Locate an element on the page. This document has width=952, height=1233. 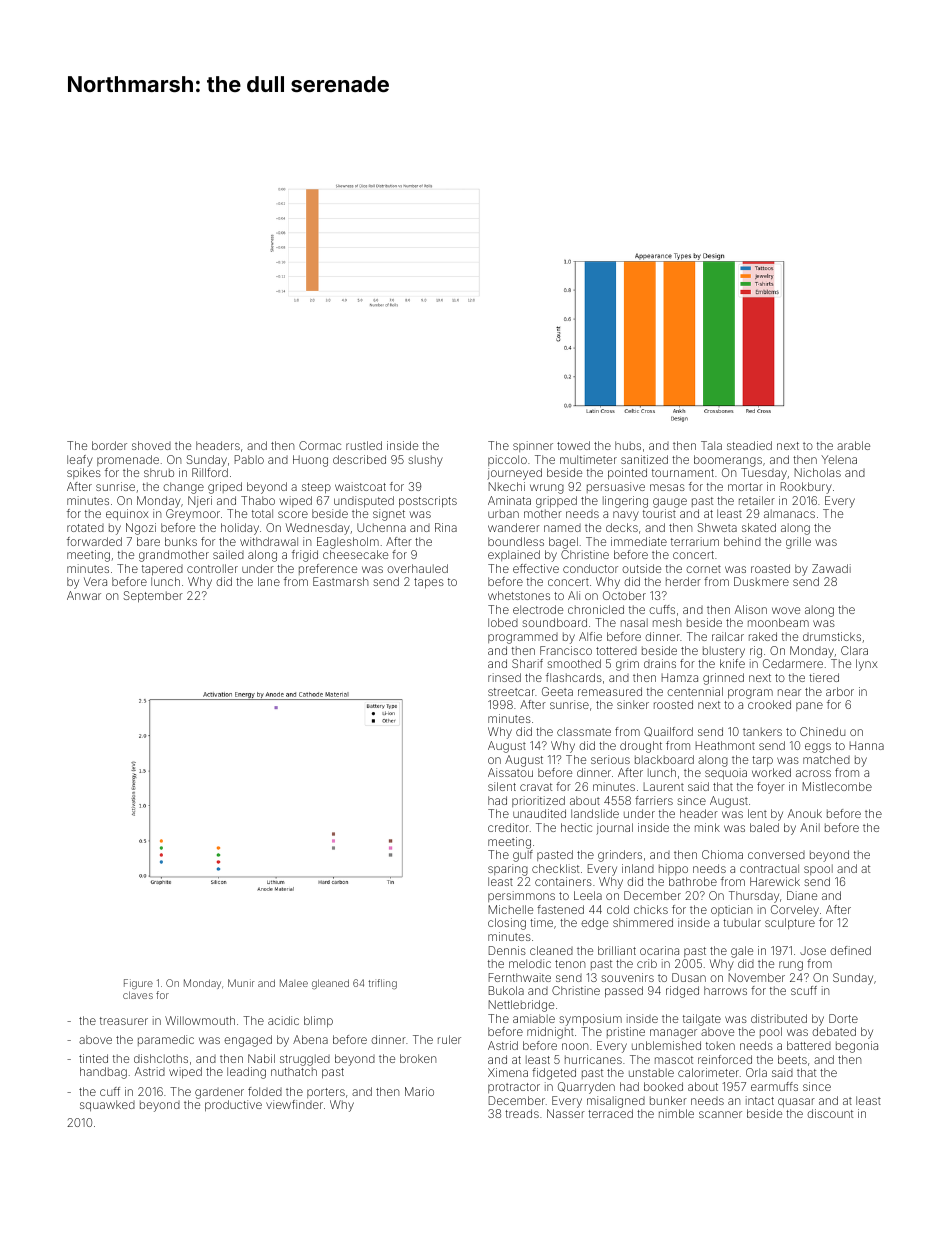
squawked is located at coordinates (107, 1105).
